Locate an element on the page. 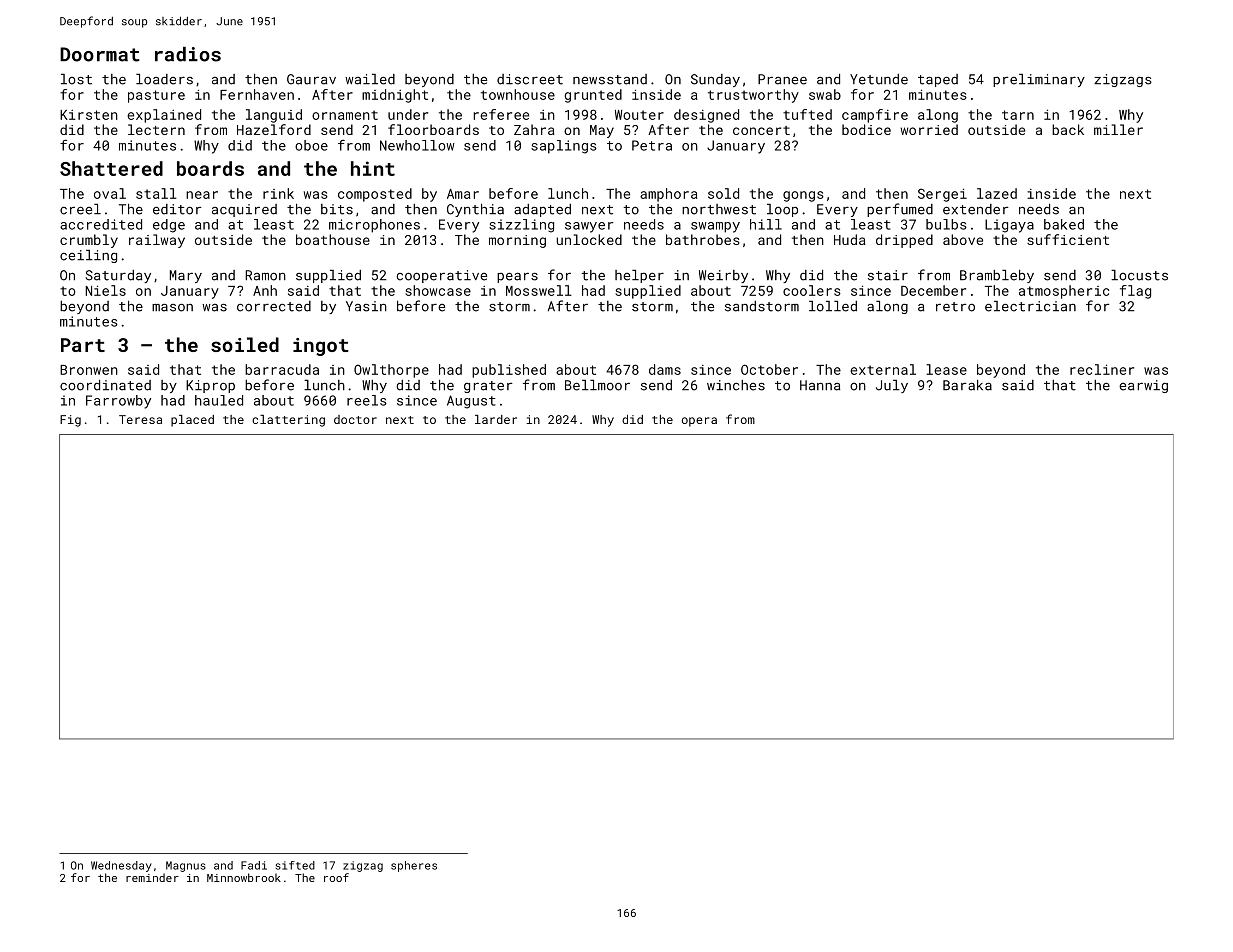 This page has height=952, width=1233. spheres is located at coordinates (414, 866).
